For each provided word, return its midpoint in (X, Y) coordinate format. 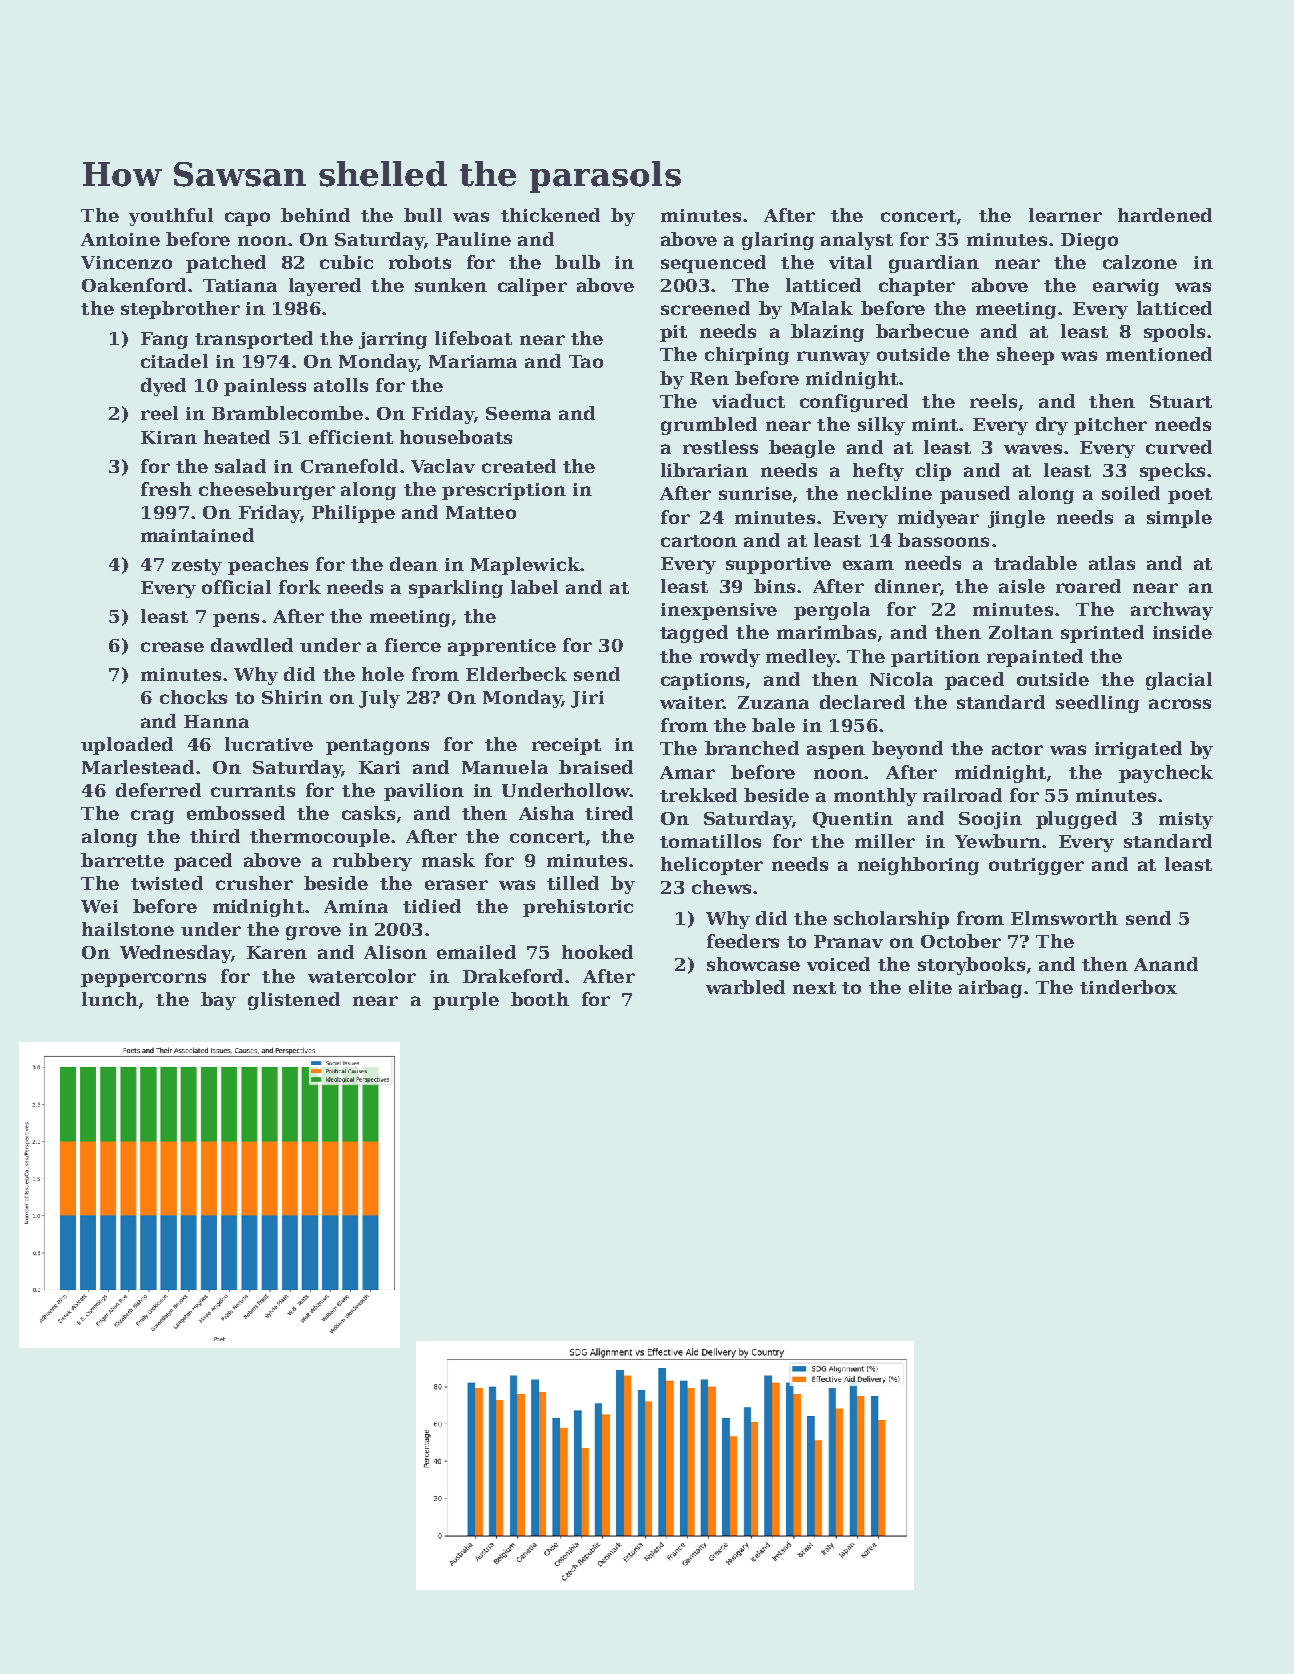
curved (1179, 447)
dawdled (252, 645)
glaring (778, 241)
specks (1172, 472)
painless (265, 387)
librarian (704, 470)
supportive (778, 565)
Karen (277, 952)
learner (1065, 215)
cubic (346, 262)
